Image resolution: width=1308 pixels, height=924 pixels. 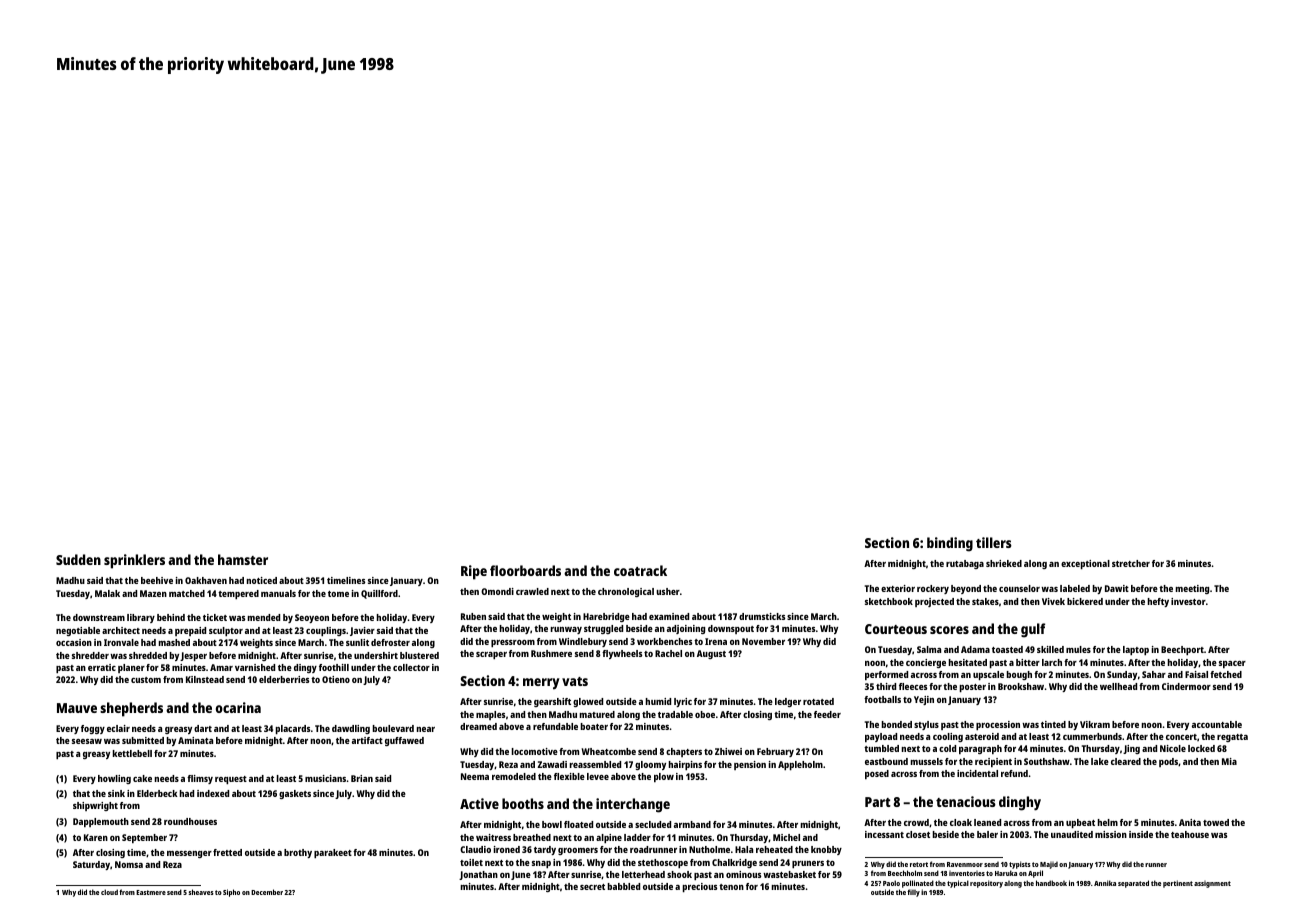 What do you see at coordinates (231, 893) in the screenshot?
I see `Sipho` at bounding box center [231, 893].
